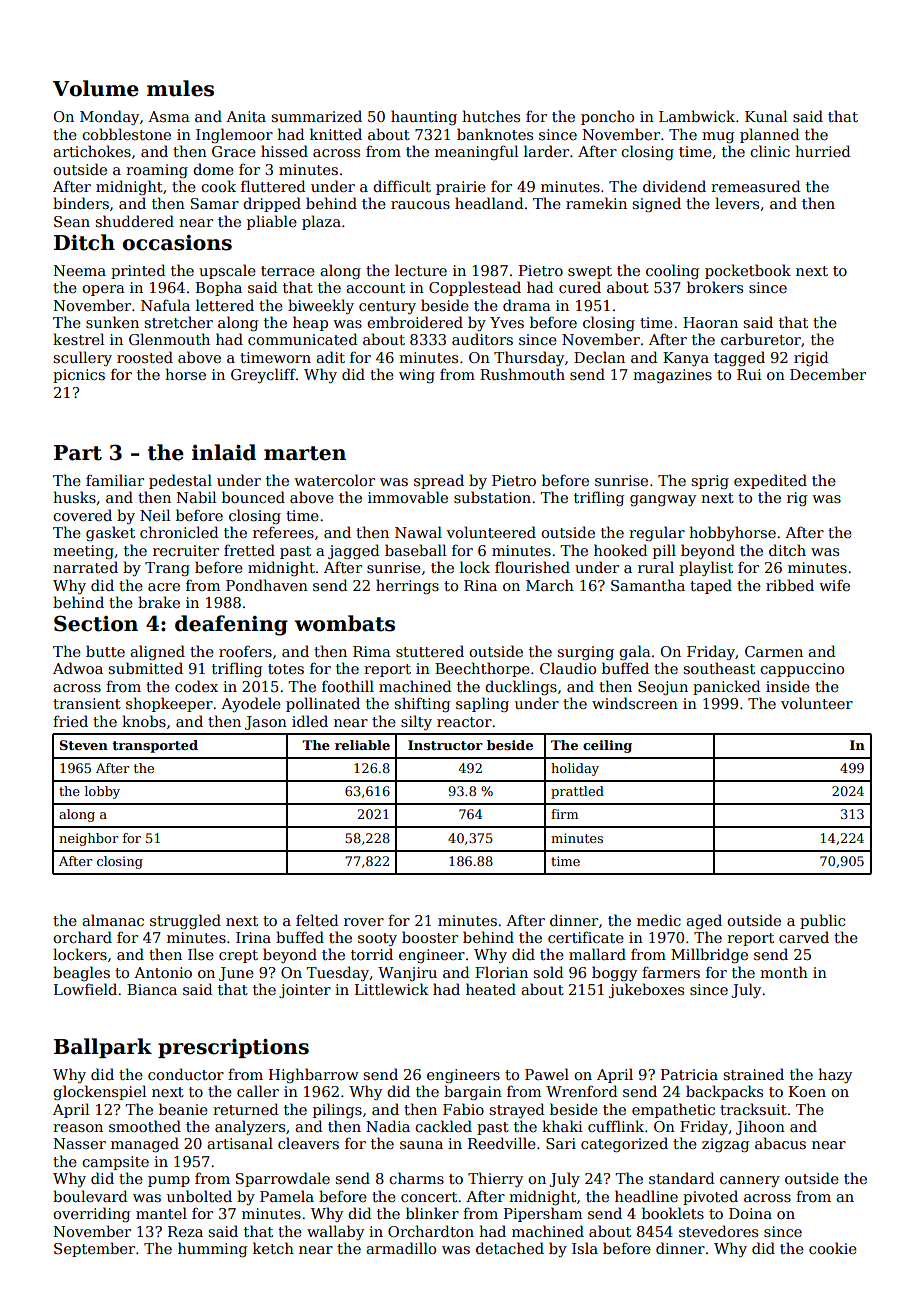 Image resolution: width=924 pixels, height=1308 pixels. Describe the element at coordinates (224, 452) in the image. I see `inlaid` at that location.
